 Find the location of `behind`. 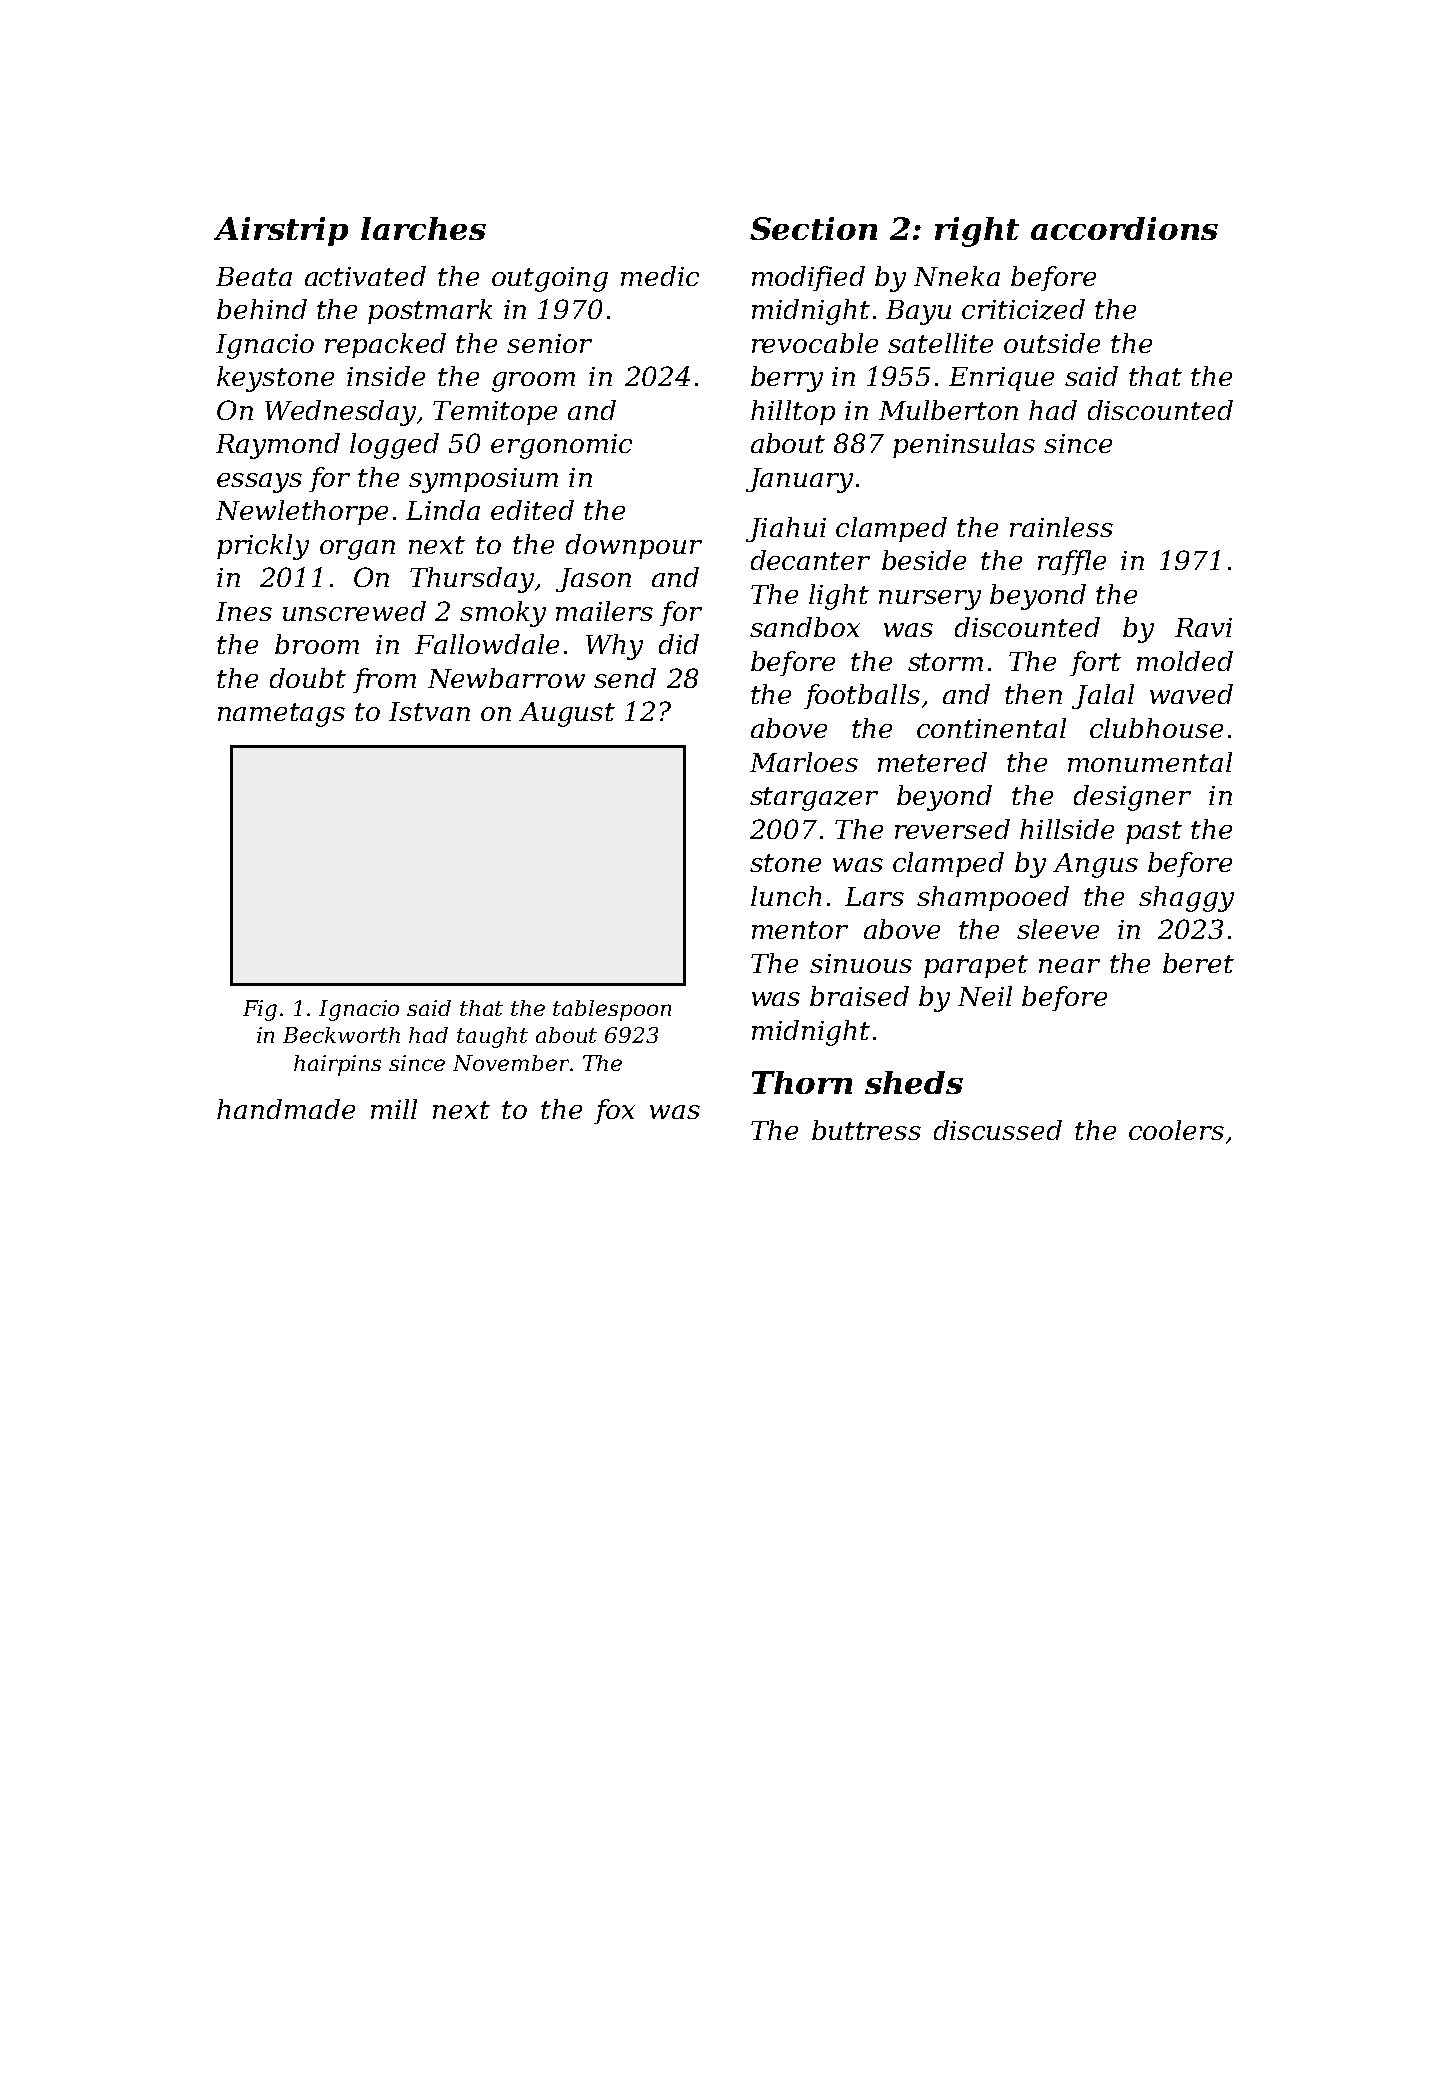

behind is located at coordinates (262, 309).
